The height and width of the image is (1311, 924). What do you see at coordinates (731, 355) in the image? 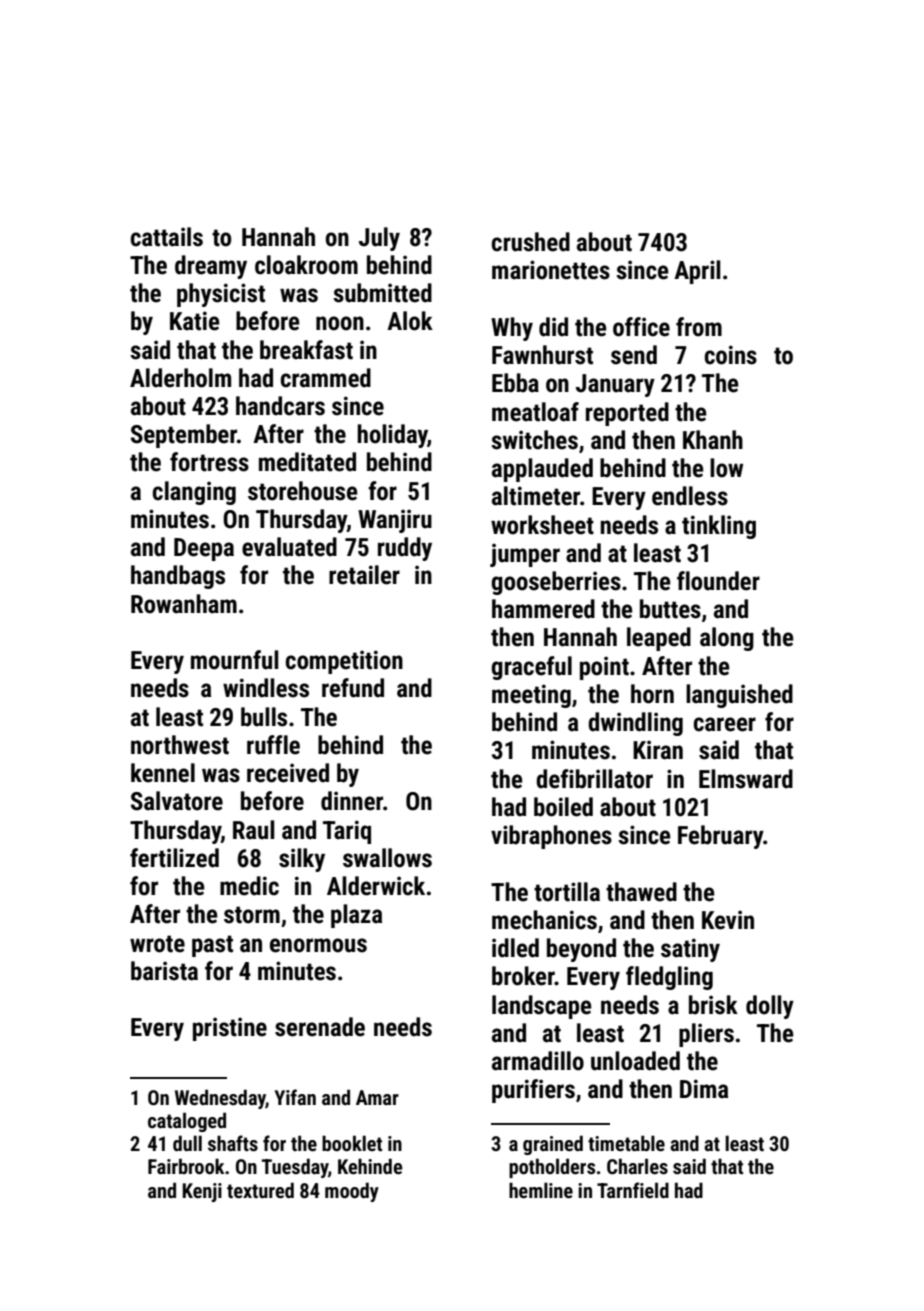
I see `coins` at bounding box center [731, 355].
